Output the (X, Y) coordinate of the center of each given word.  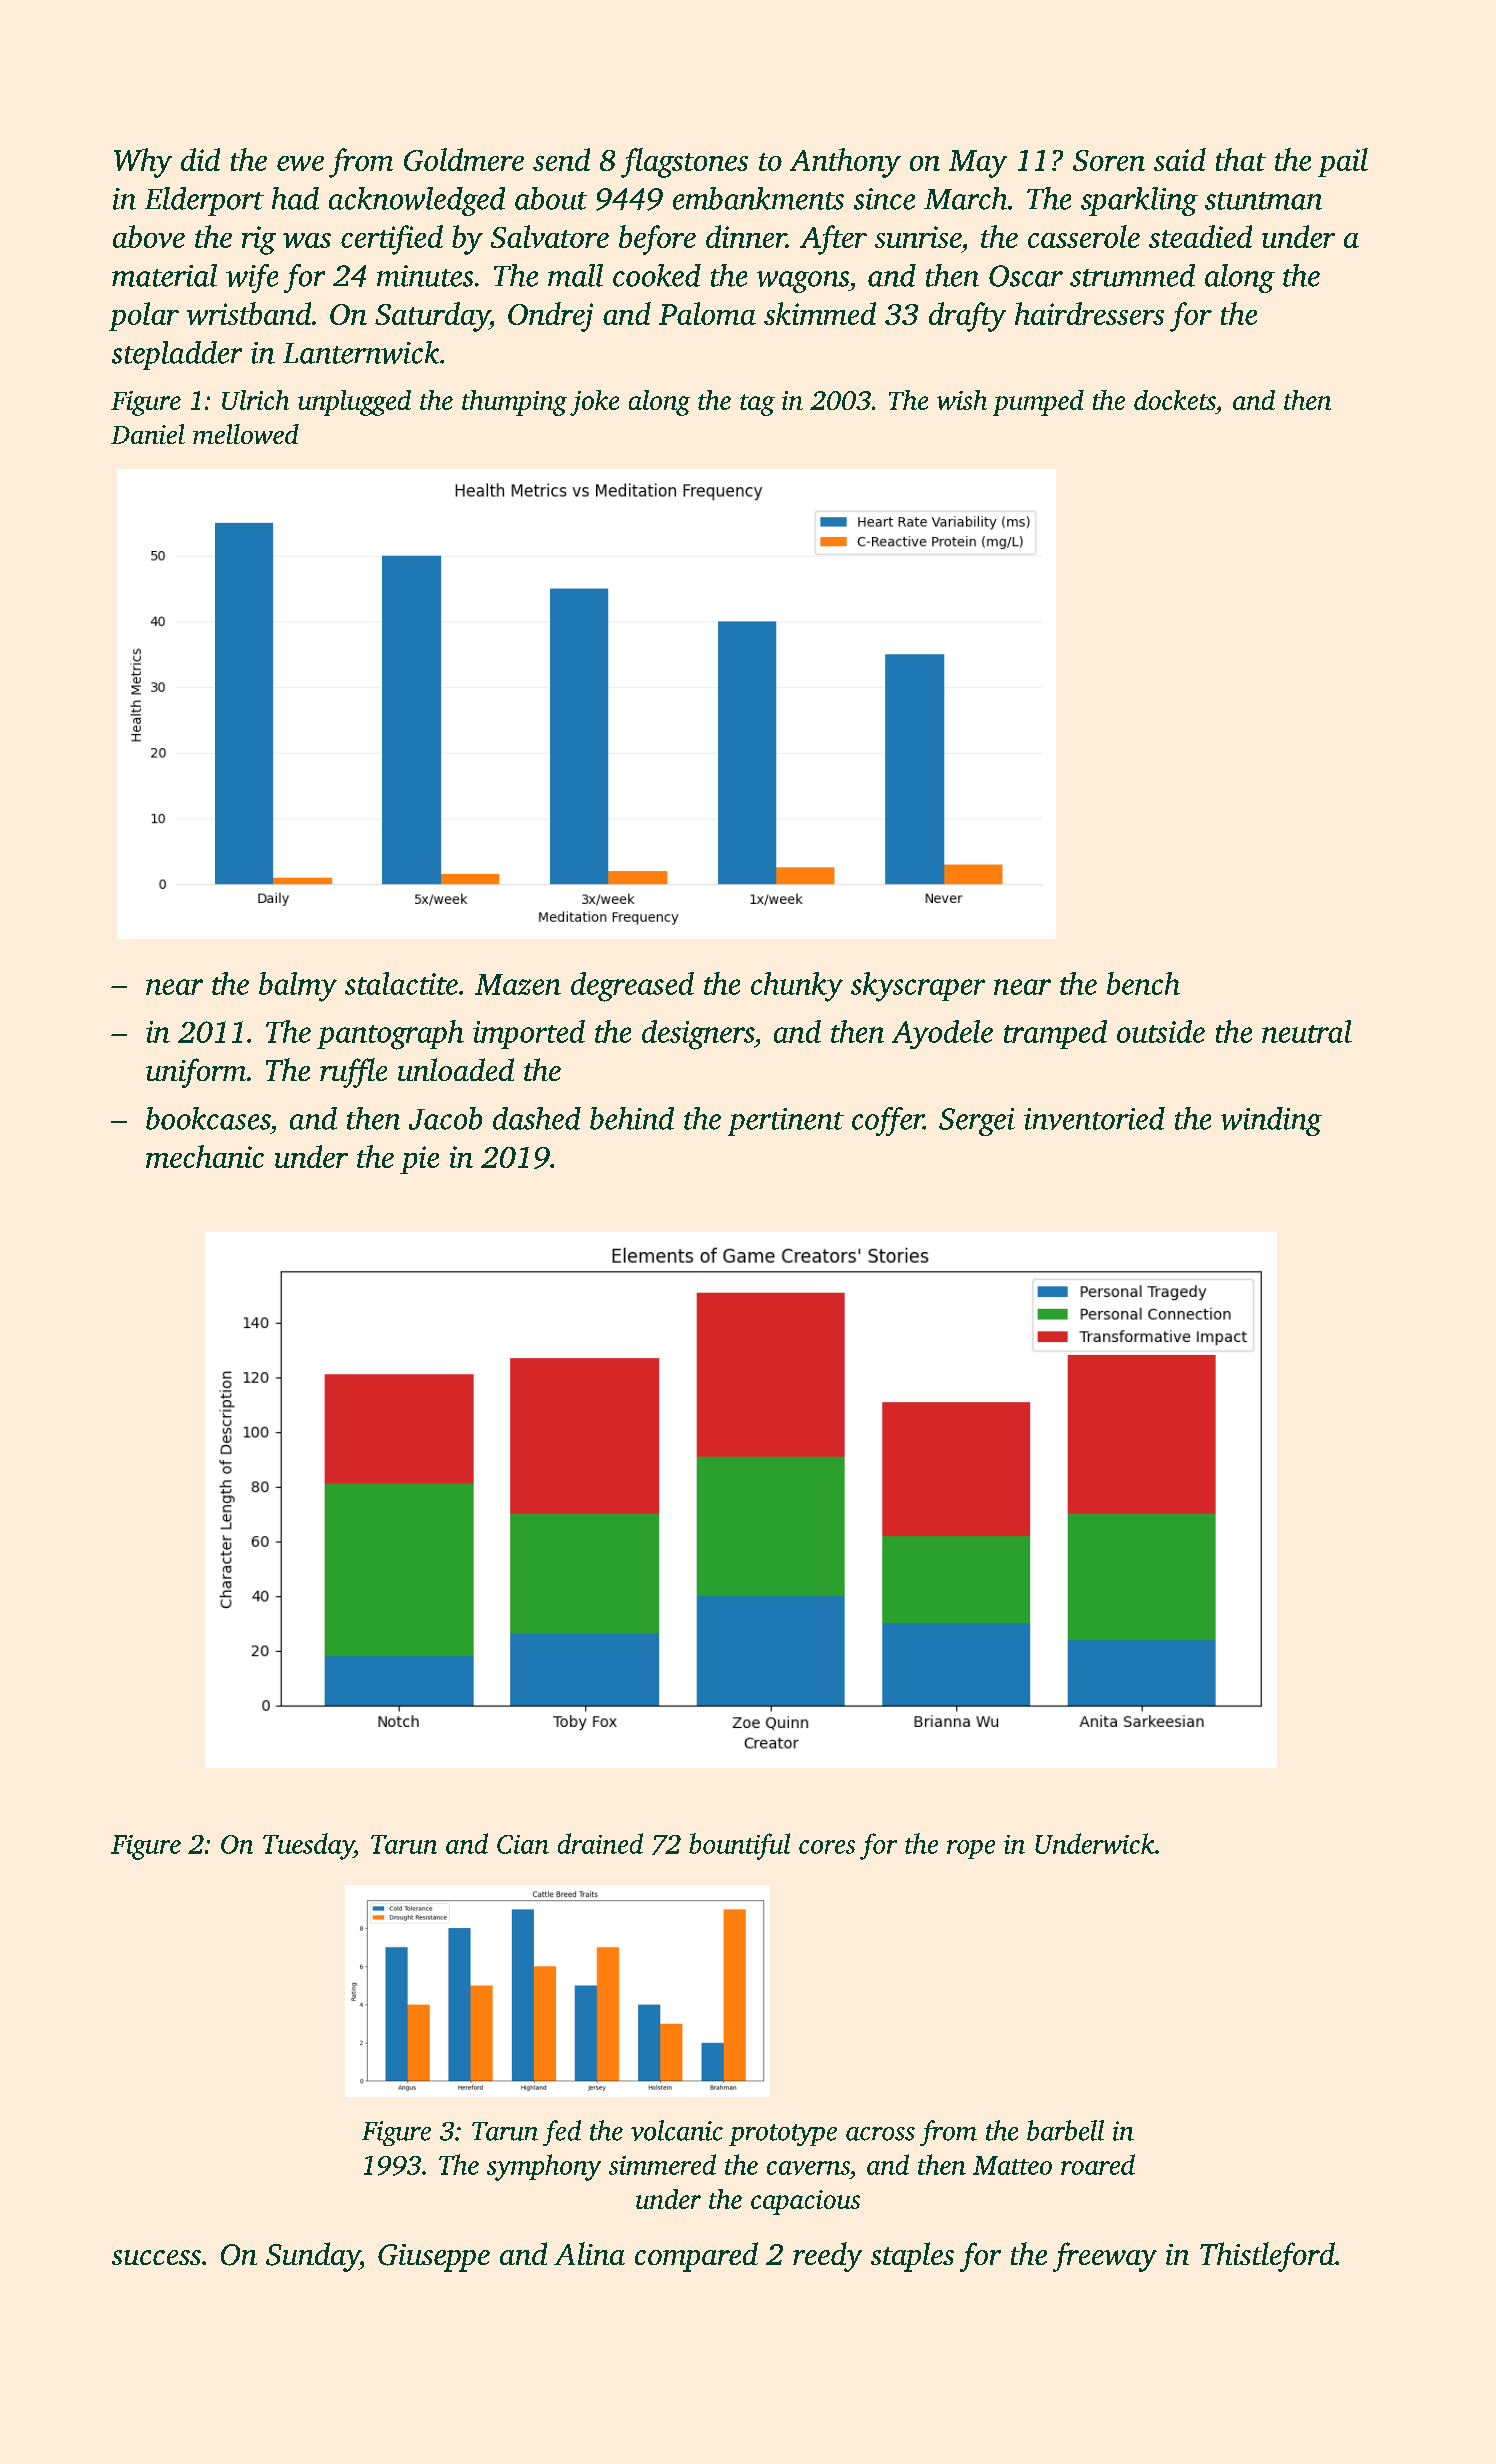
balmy (298, 987)
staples (912, 2257)
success (156, 2257)
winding (1271, 1121)
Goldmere (464, 159)
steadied (1200, 236)
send (561, 159)
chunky (797, 987)
